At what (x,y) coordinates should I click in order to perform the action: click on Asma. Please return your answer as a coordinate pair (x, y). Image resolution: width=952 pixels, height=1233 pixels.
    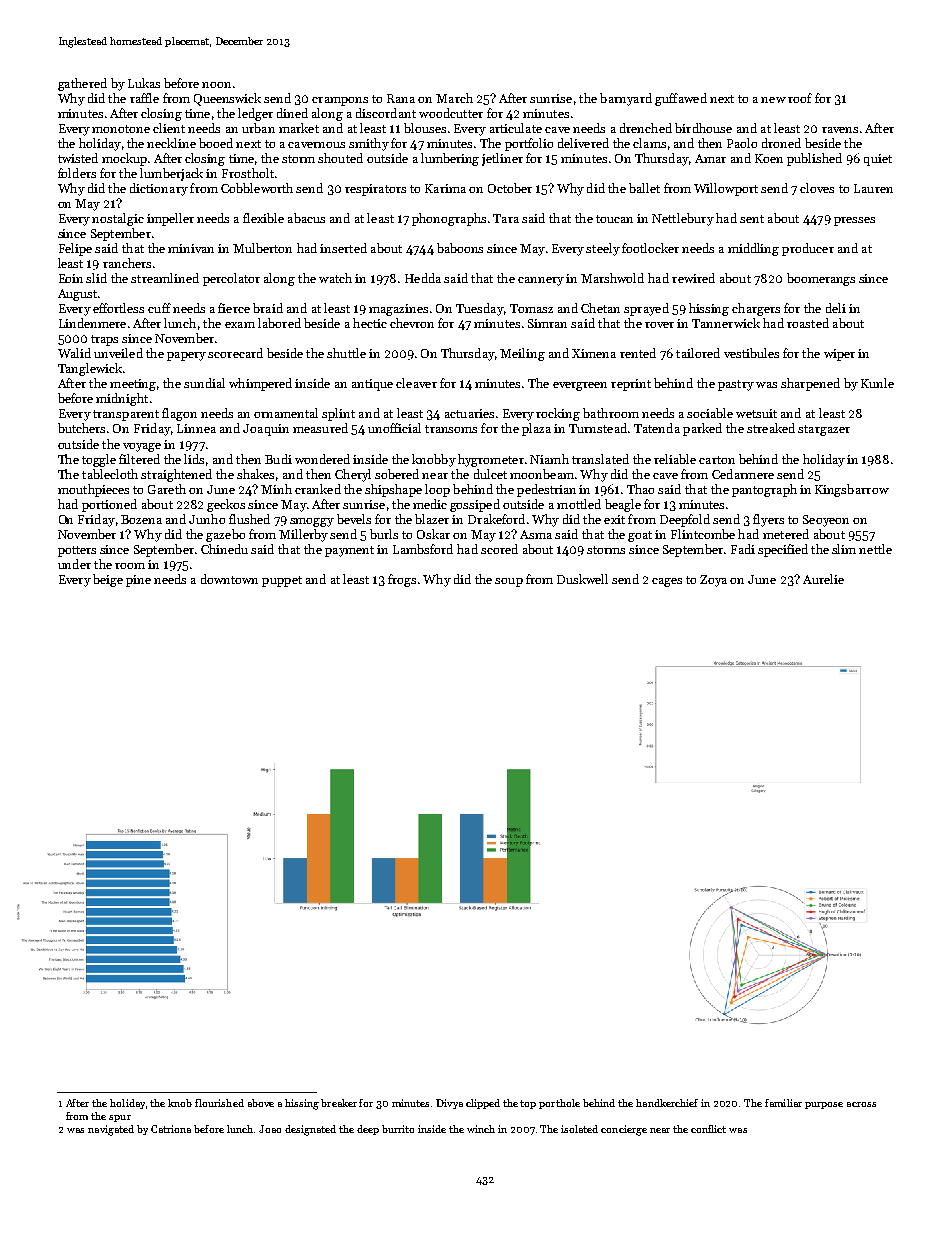
    Looking at the image, I should click on (536, 534).
